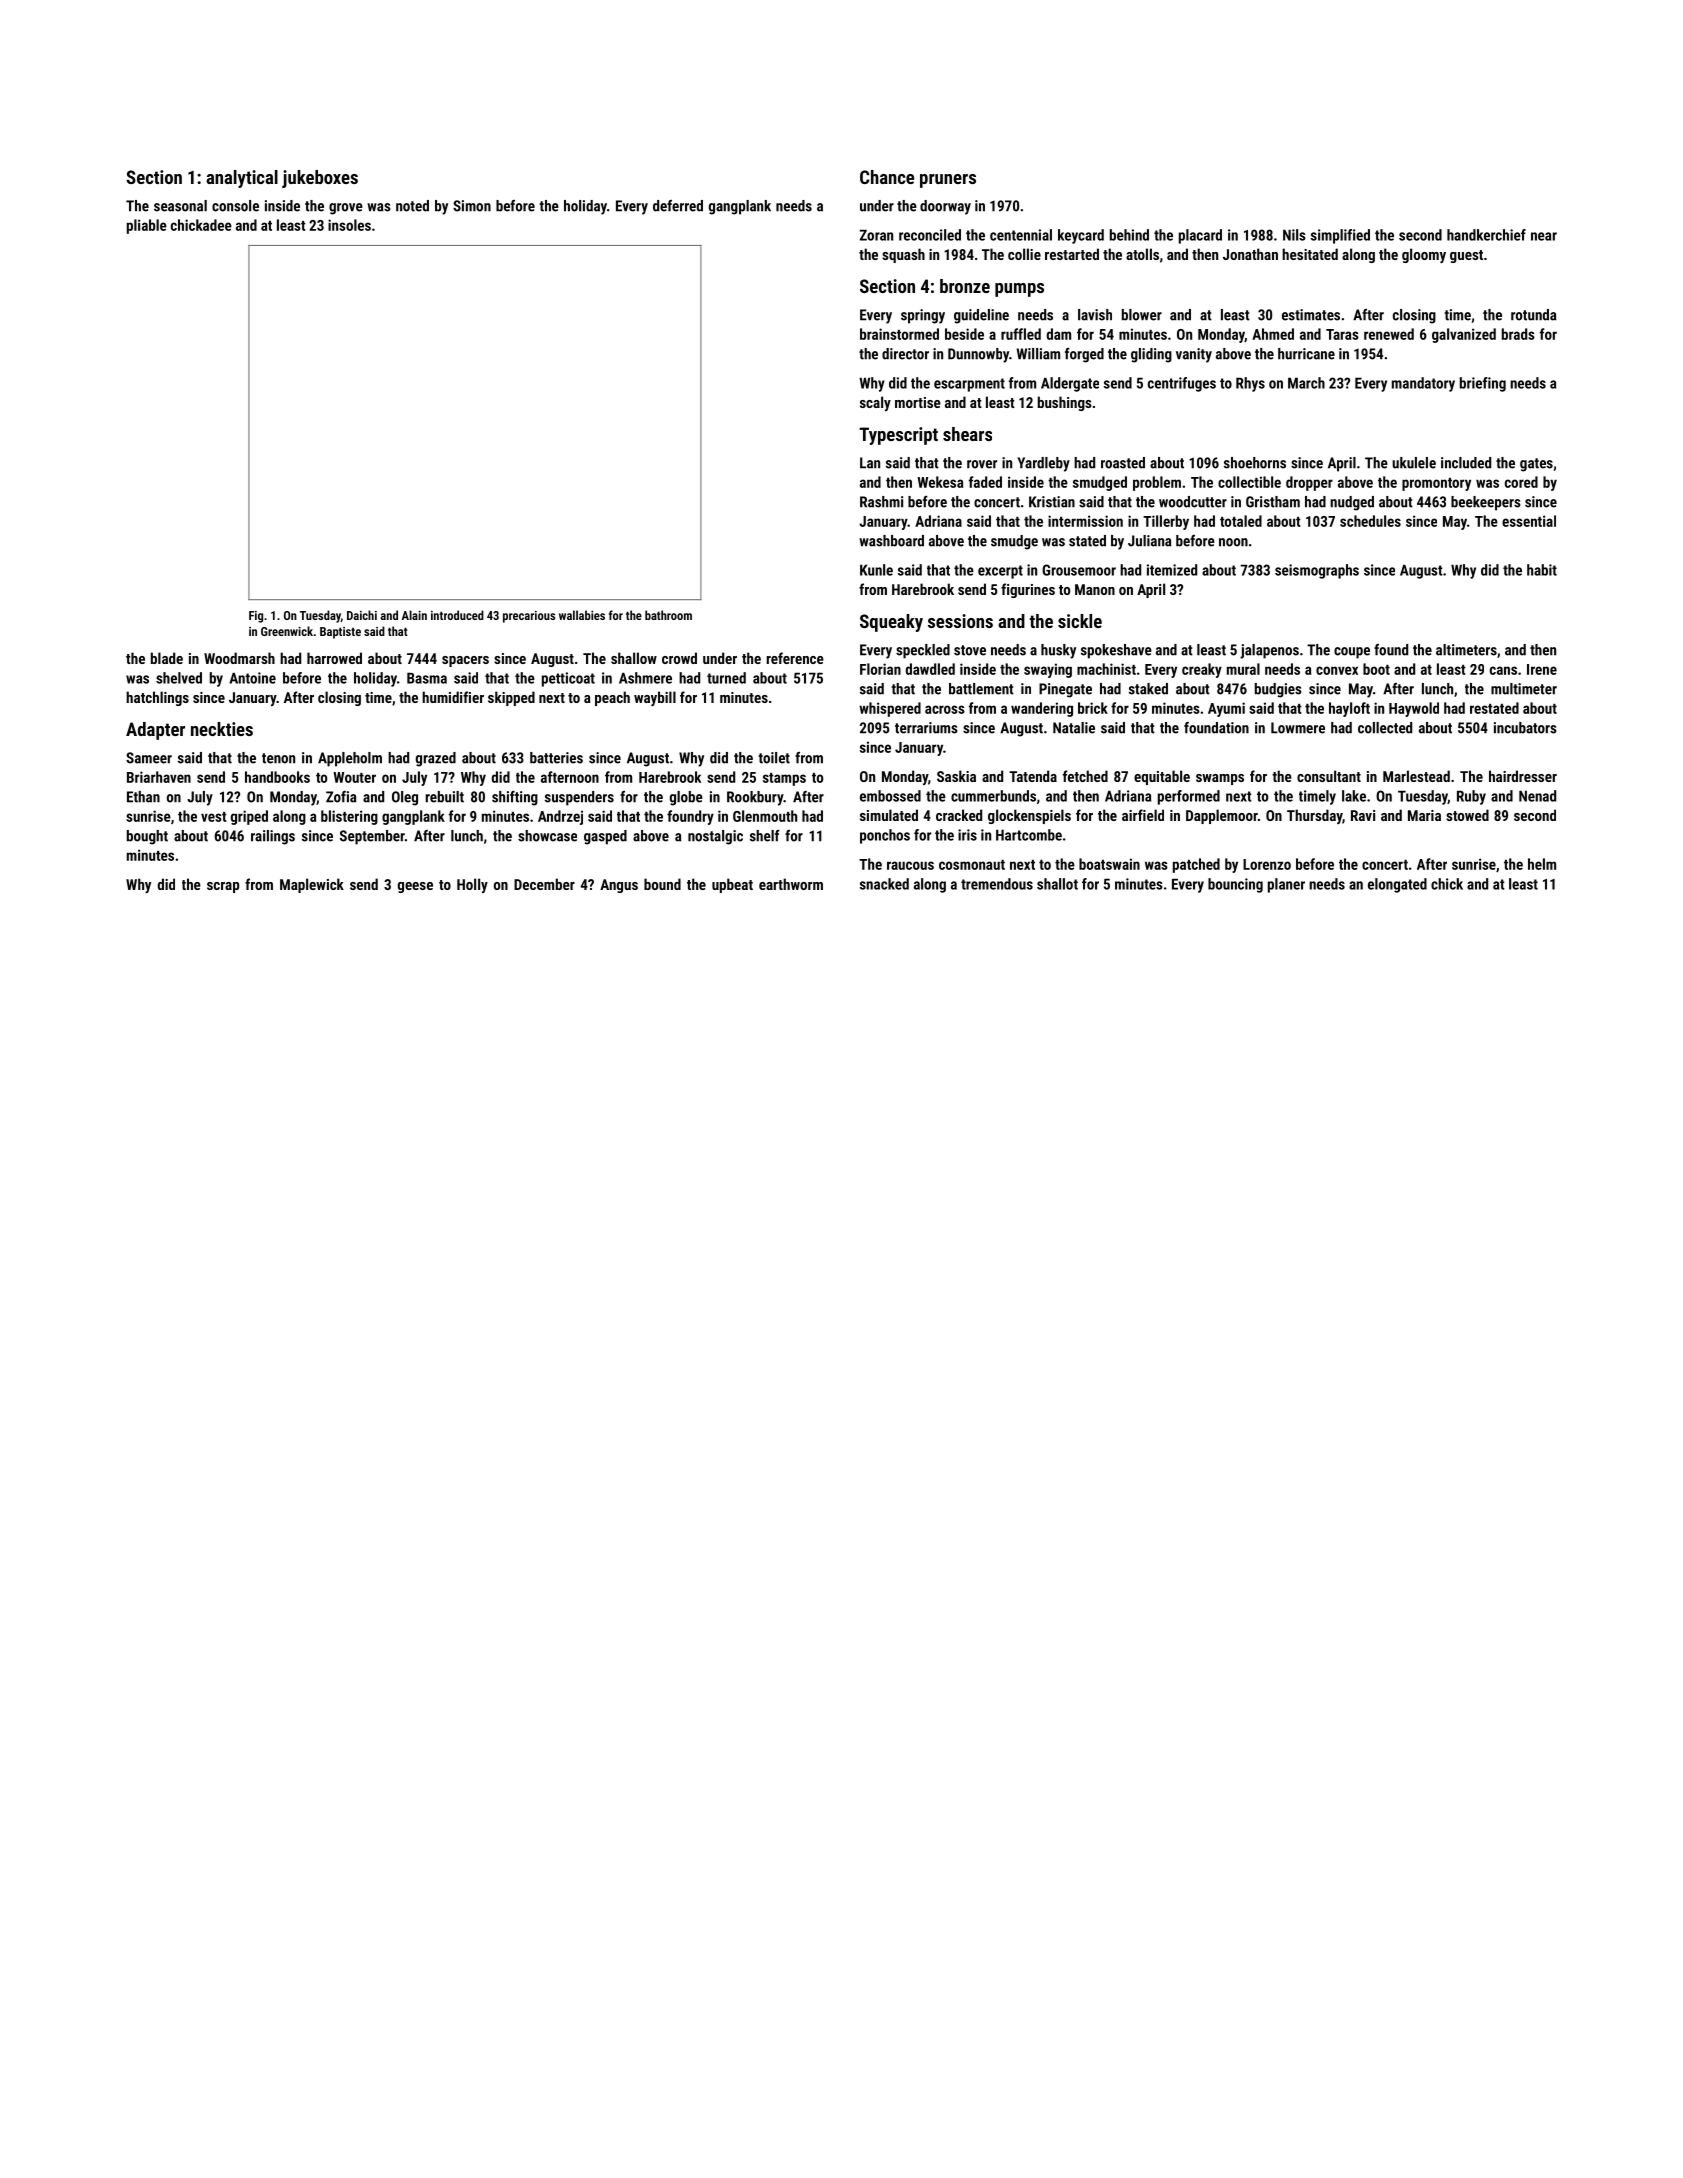  What do you see at coordinates (242, 179) in the document?
I see `analytical` at bounding box center [242, 179].
